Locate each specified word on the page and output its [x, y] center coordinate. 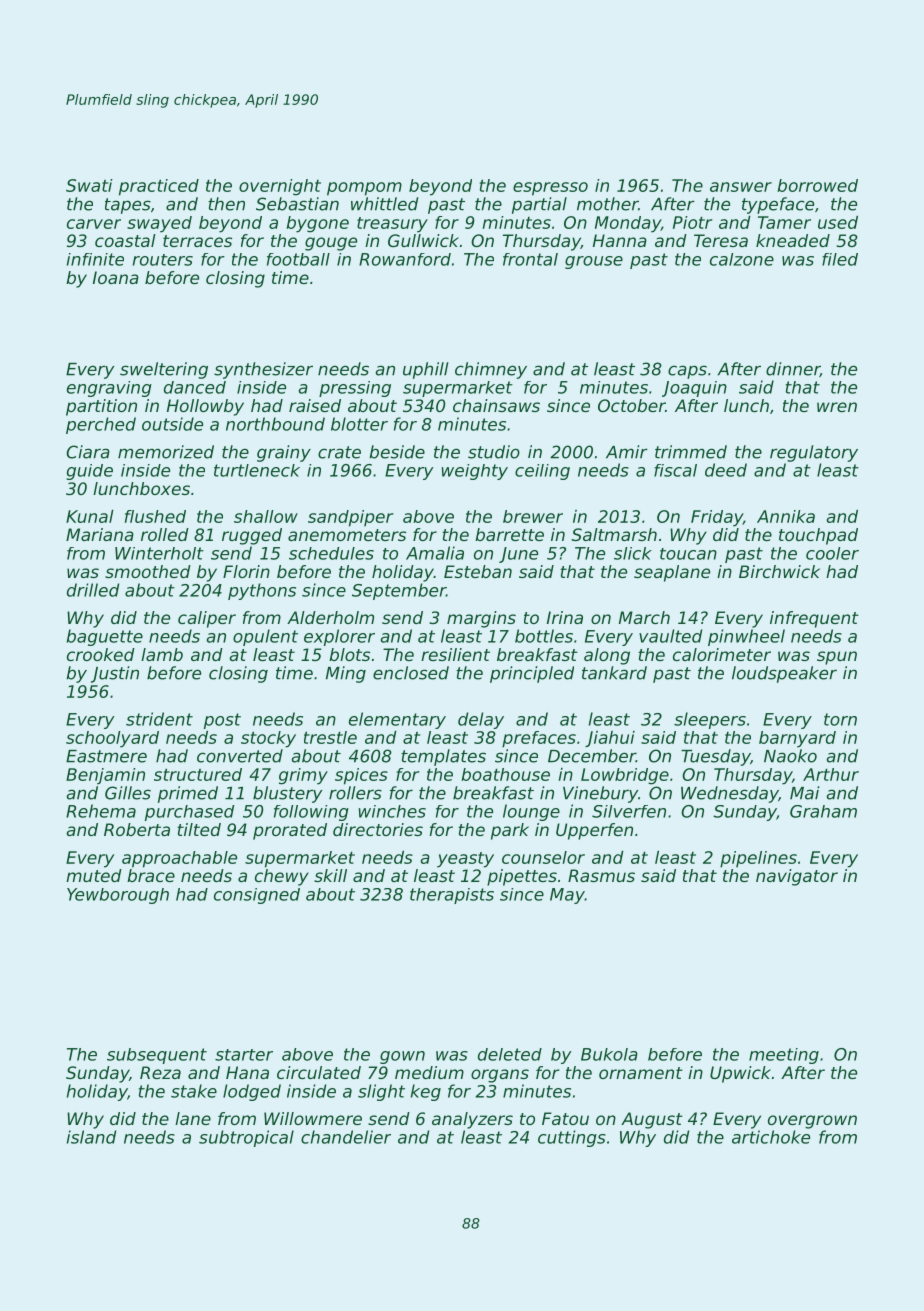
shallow [266, 516]
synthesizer [263, 370]
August [652, 1120]
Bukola [609, 1054]
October [632, 405]
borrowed [818, 185]
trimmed [691, 452]
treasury [392, 225]
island [91, 1137]
